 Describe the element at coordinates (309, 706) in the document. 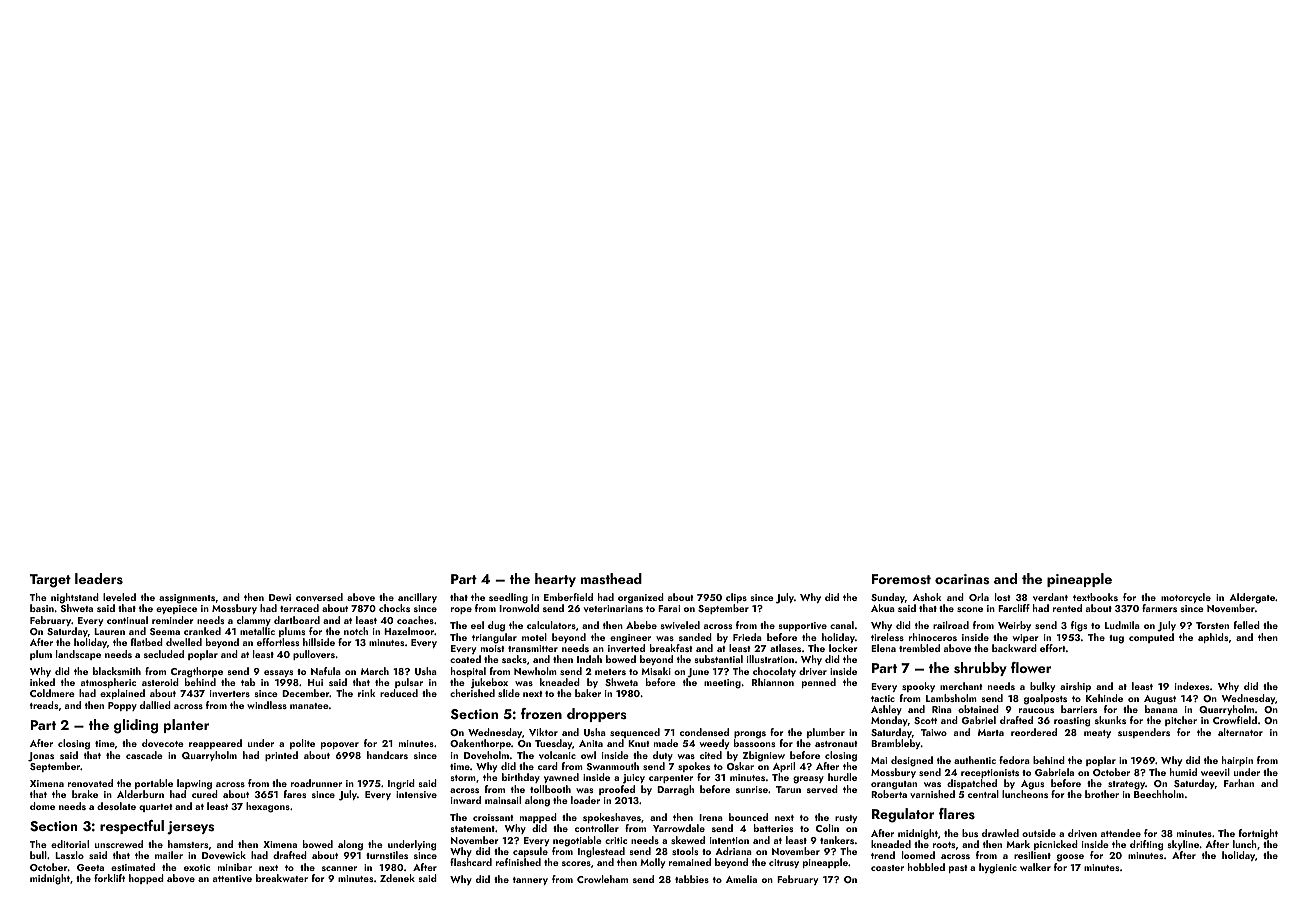

I see `manatee` at that location.
